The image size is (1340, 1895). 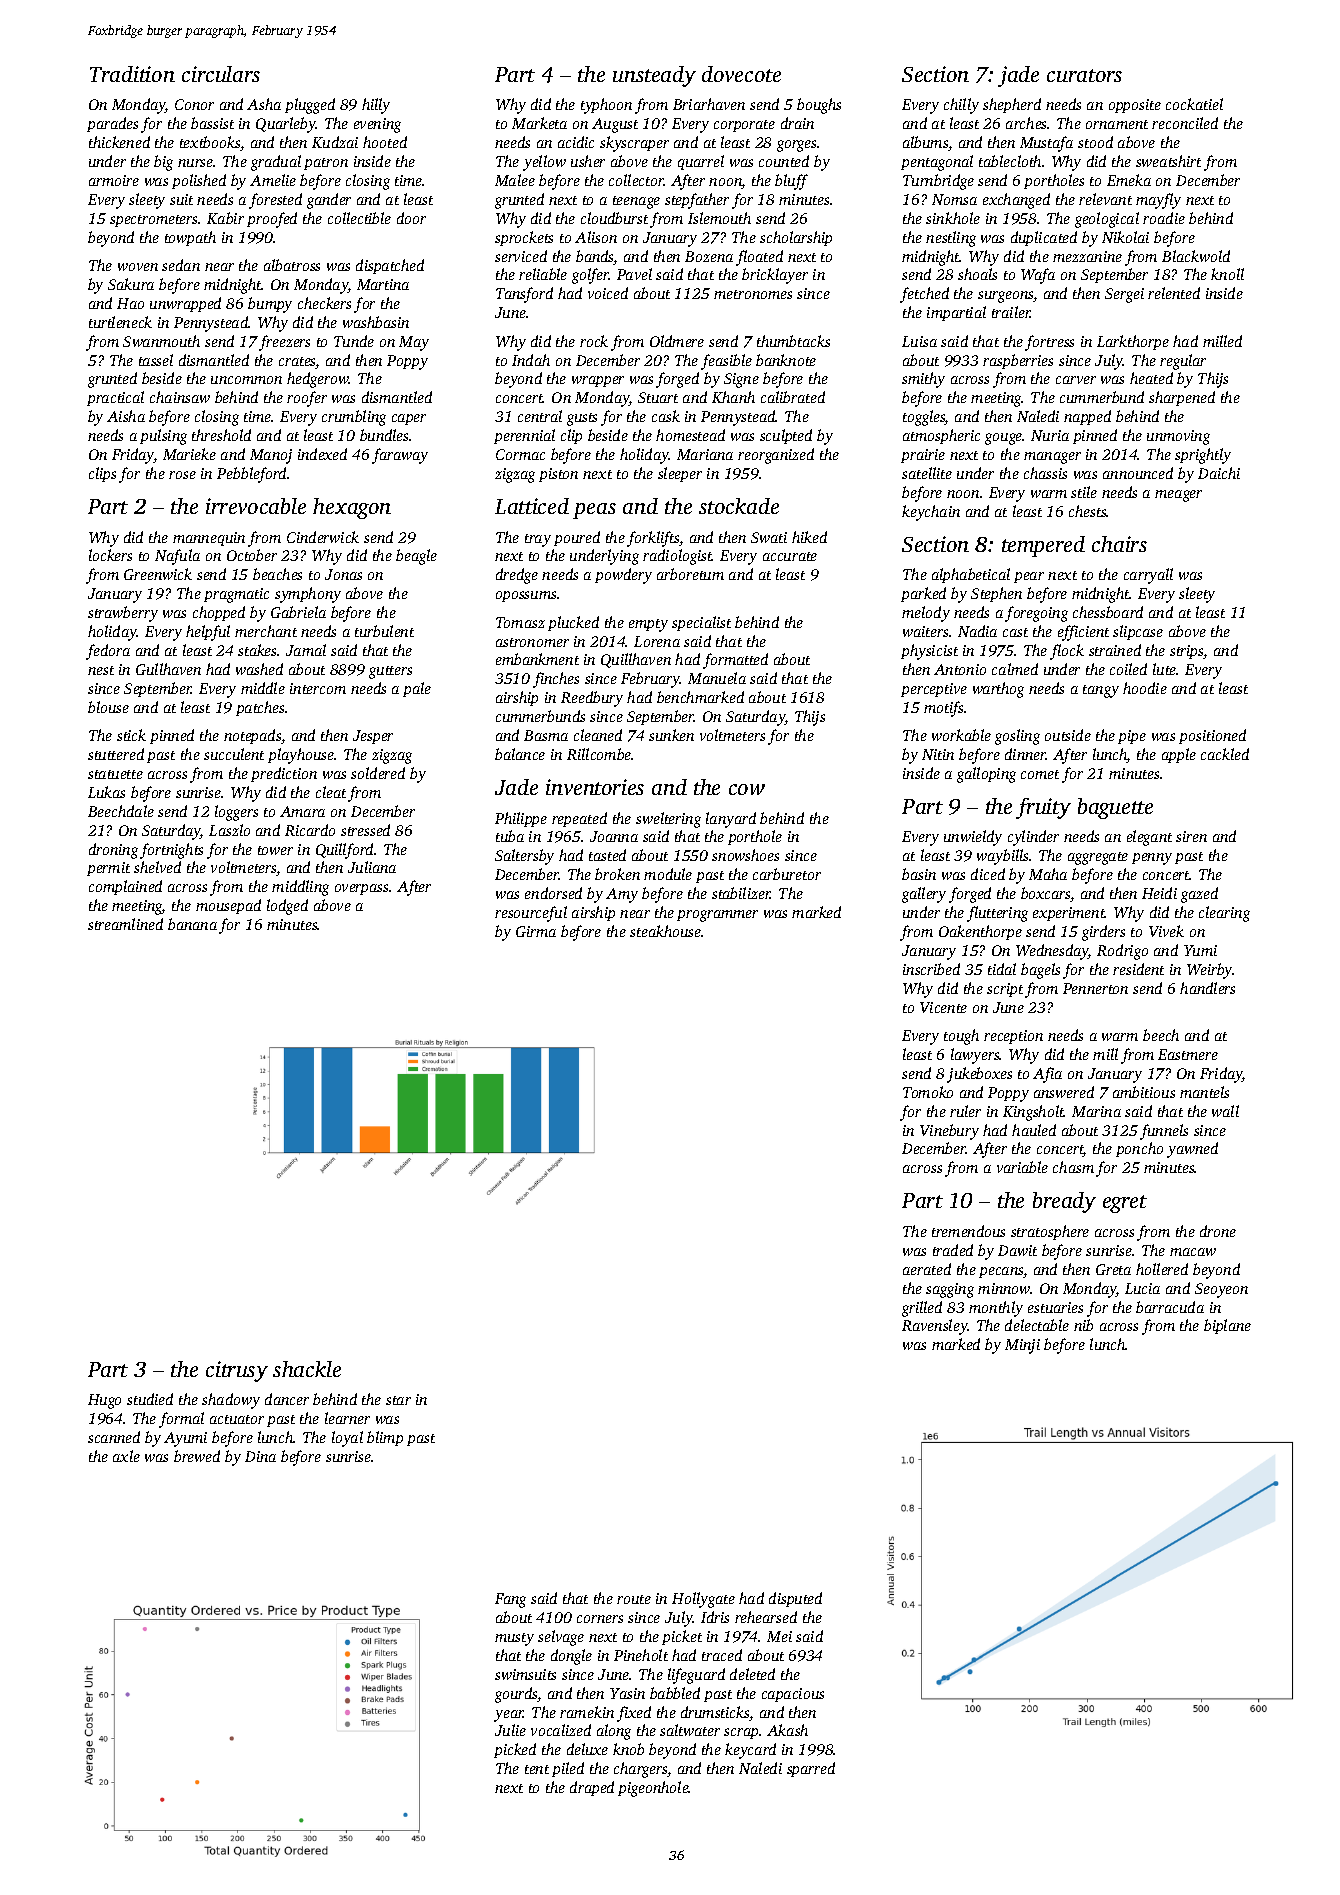 What do you see at coordinates (1022, 1346) in the screenshot?
I see `Minji` at bounding box center [1022, 1346].
